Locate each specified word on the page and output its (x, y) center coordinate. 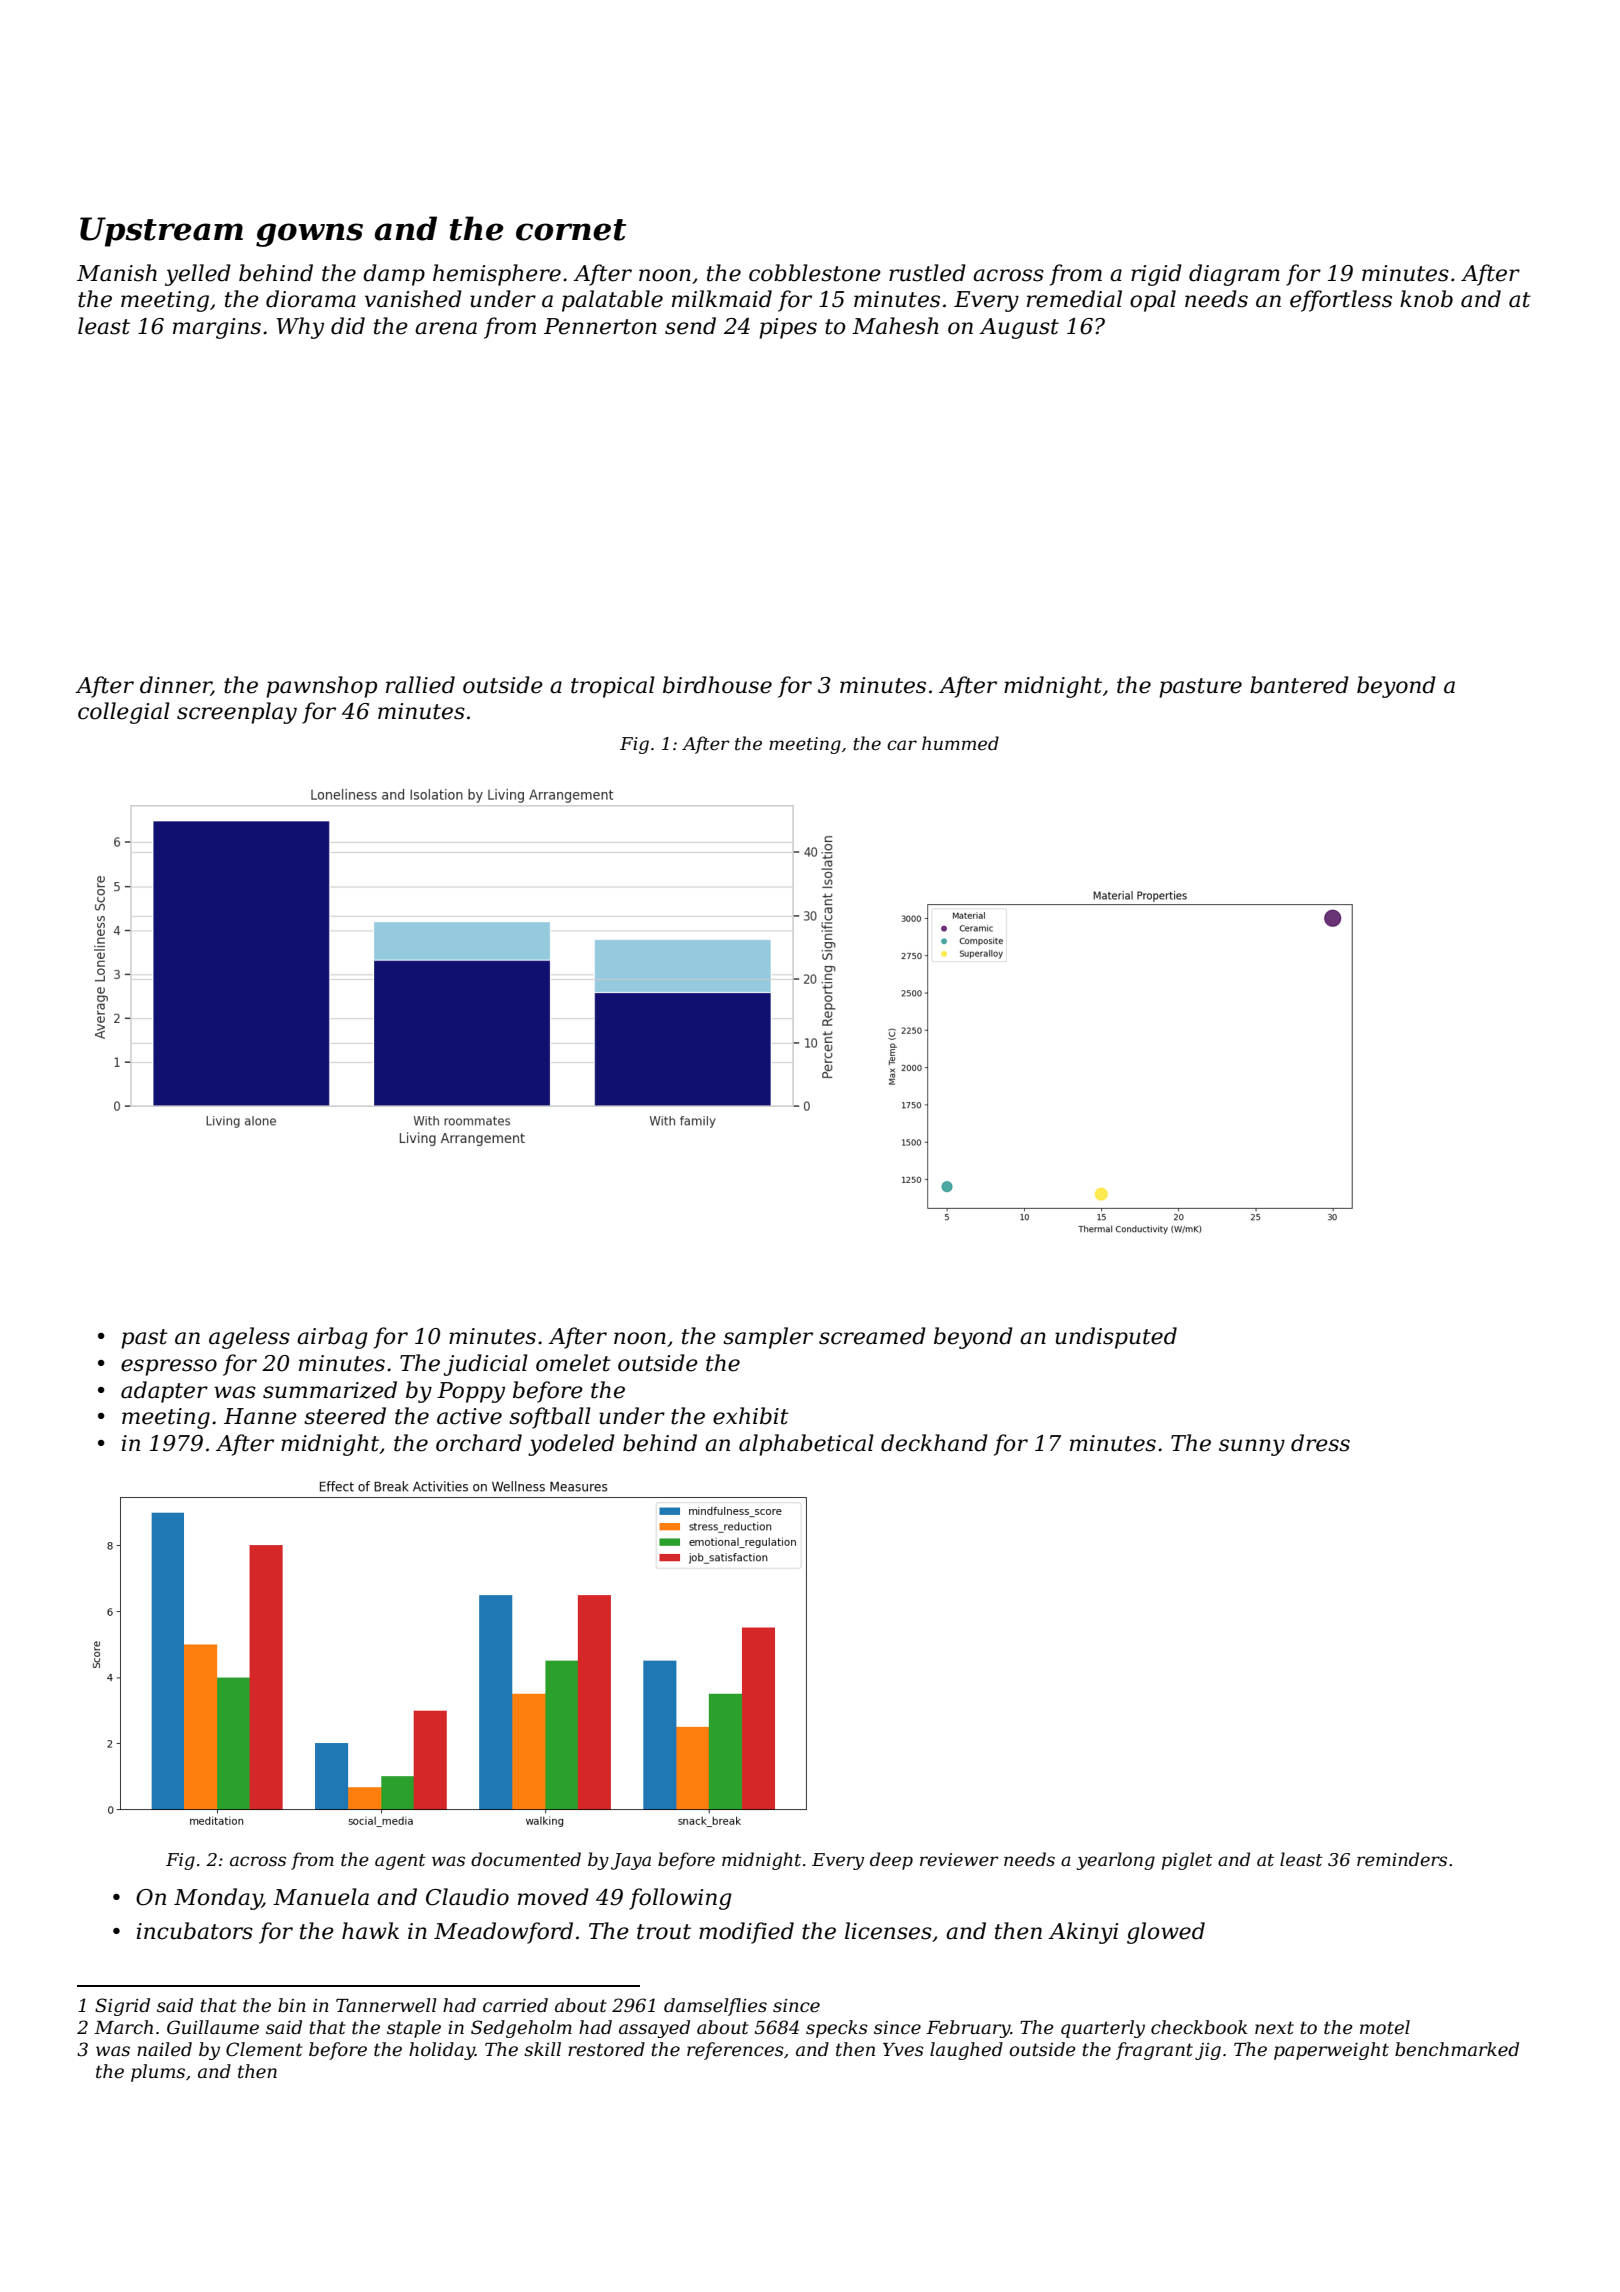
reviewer (959, 1860)
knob (1426, 299)
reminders (1402, 1859)
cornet (571, 230)
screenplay (237, 713)
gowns (309, 235)
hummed (960, 743)
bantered (1299, 685)
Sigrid (122, 2007)
